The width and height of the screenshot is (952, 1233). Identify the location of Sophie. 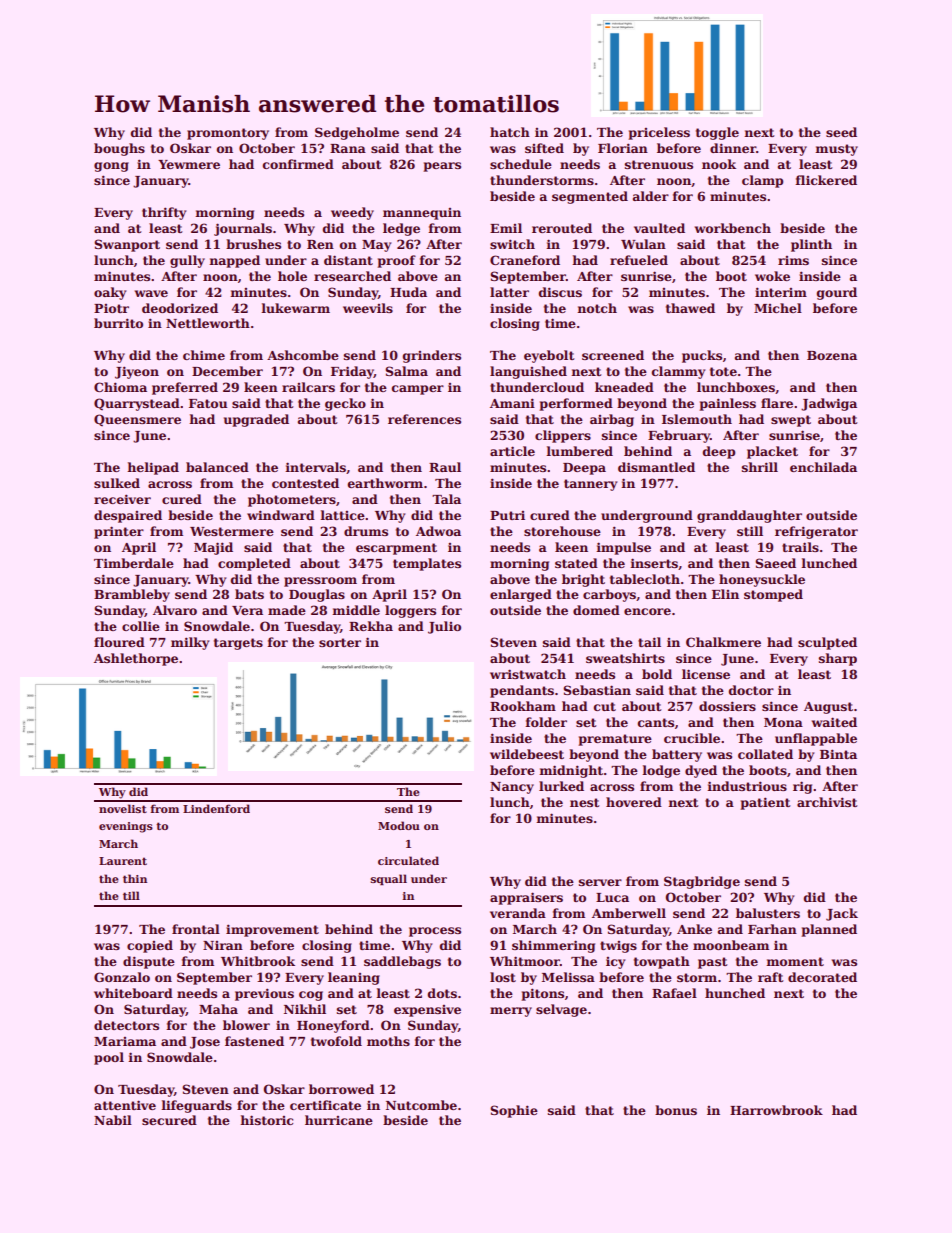
(514, 1111).
